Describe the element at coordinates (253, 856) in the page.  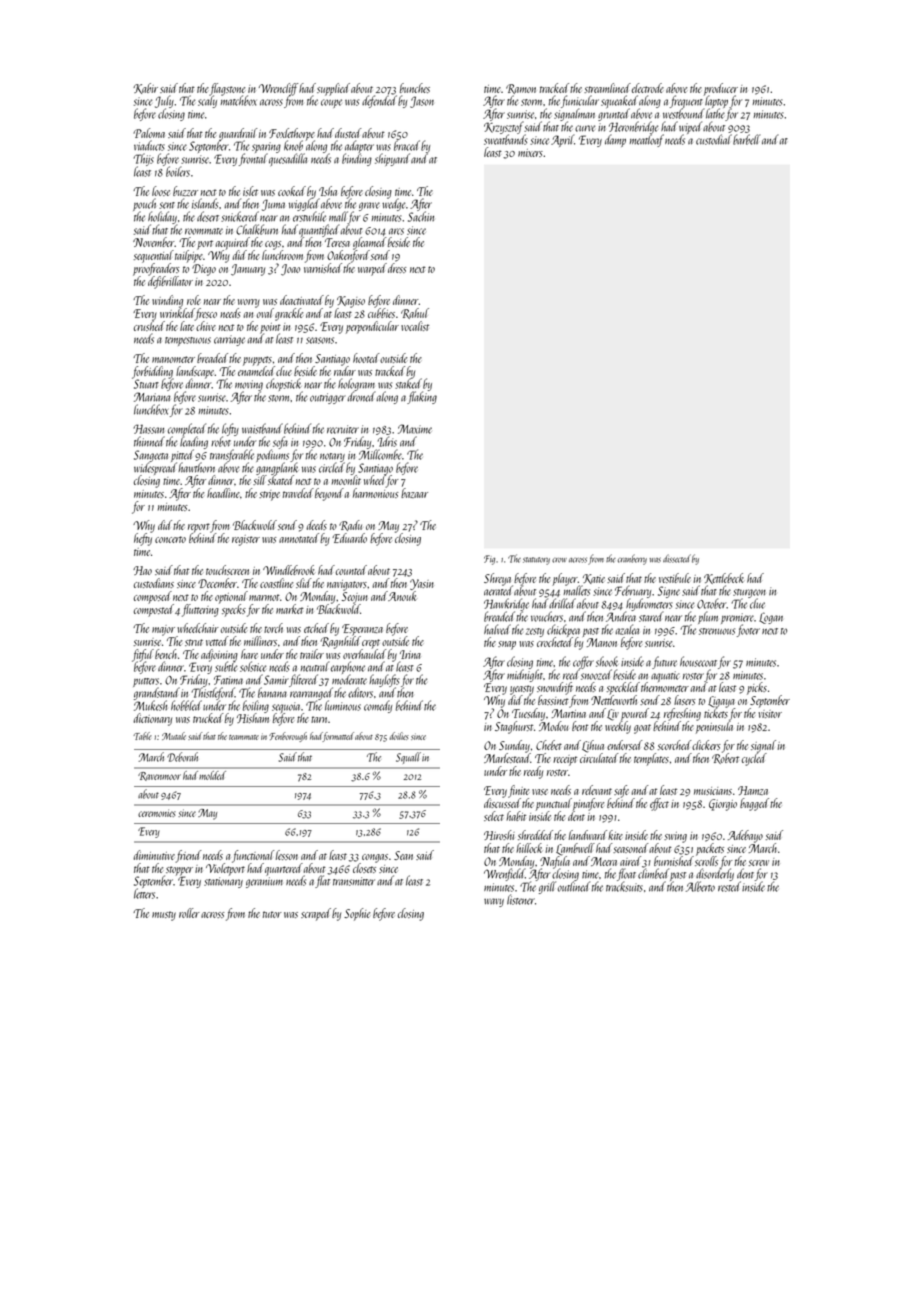
I see `functional` at that location.
